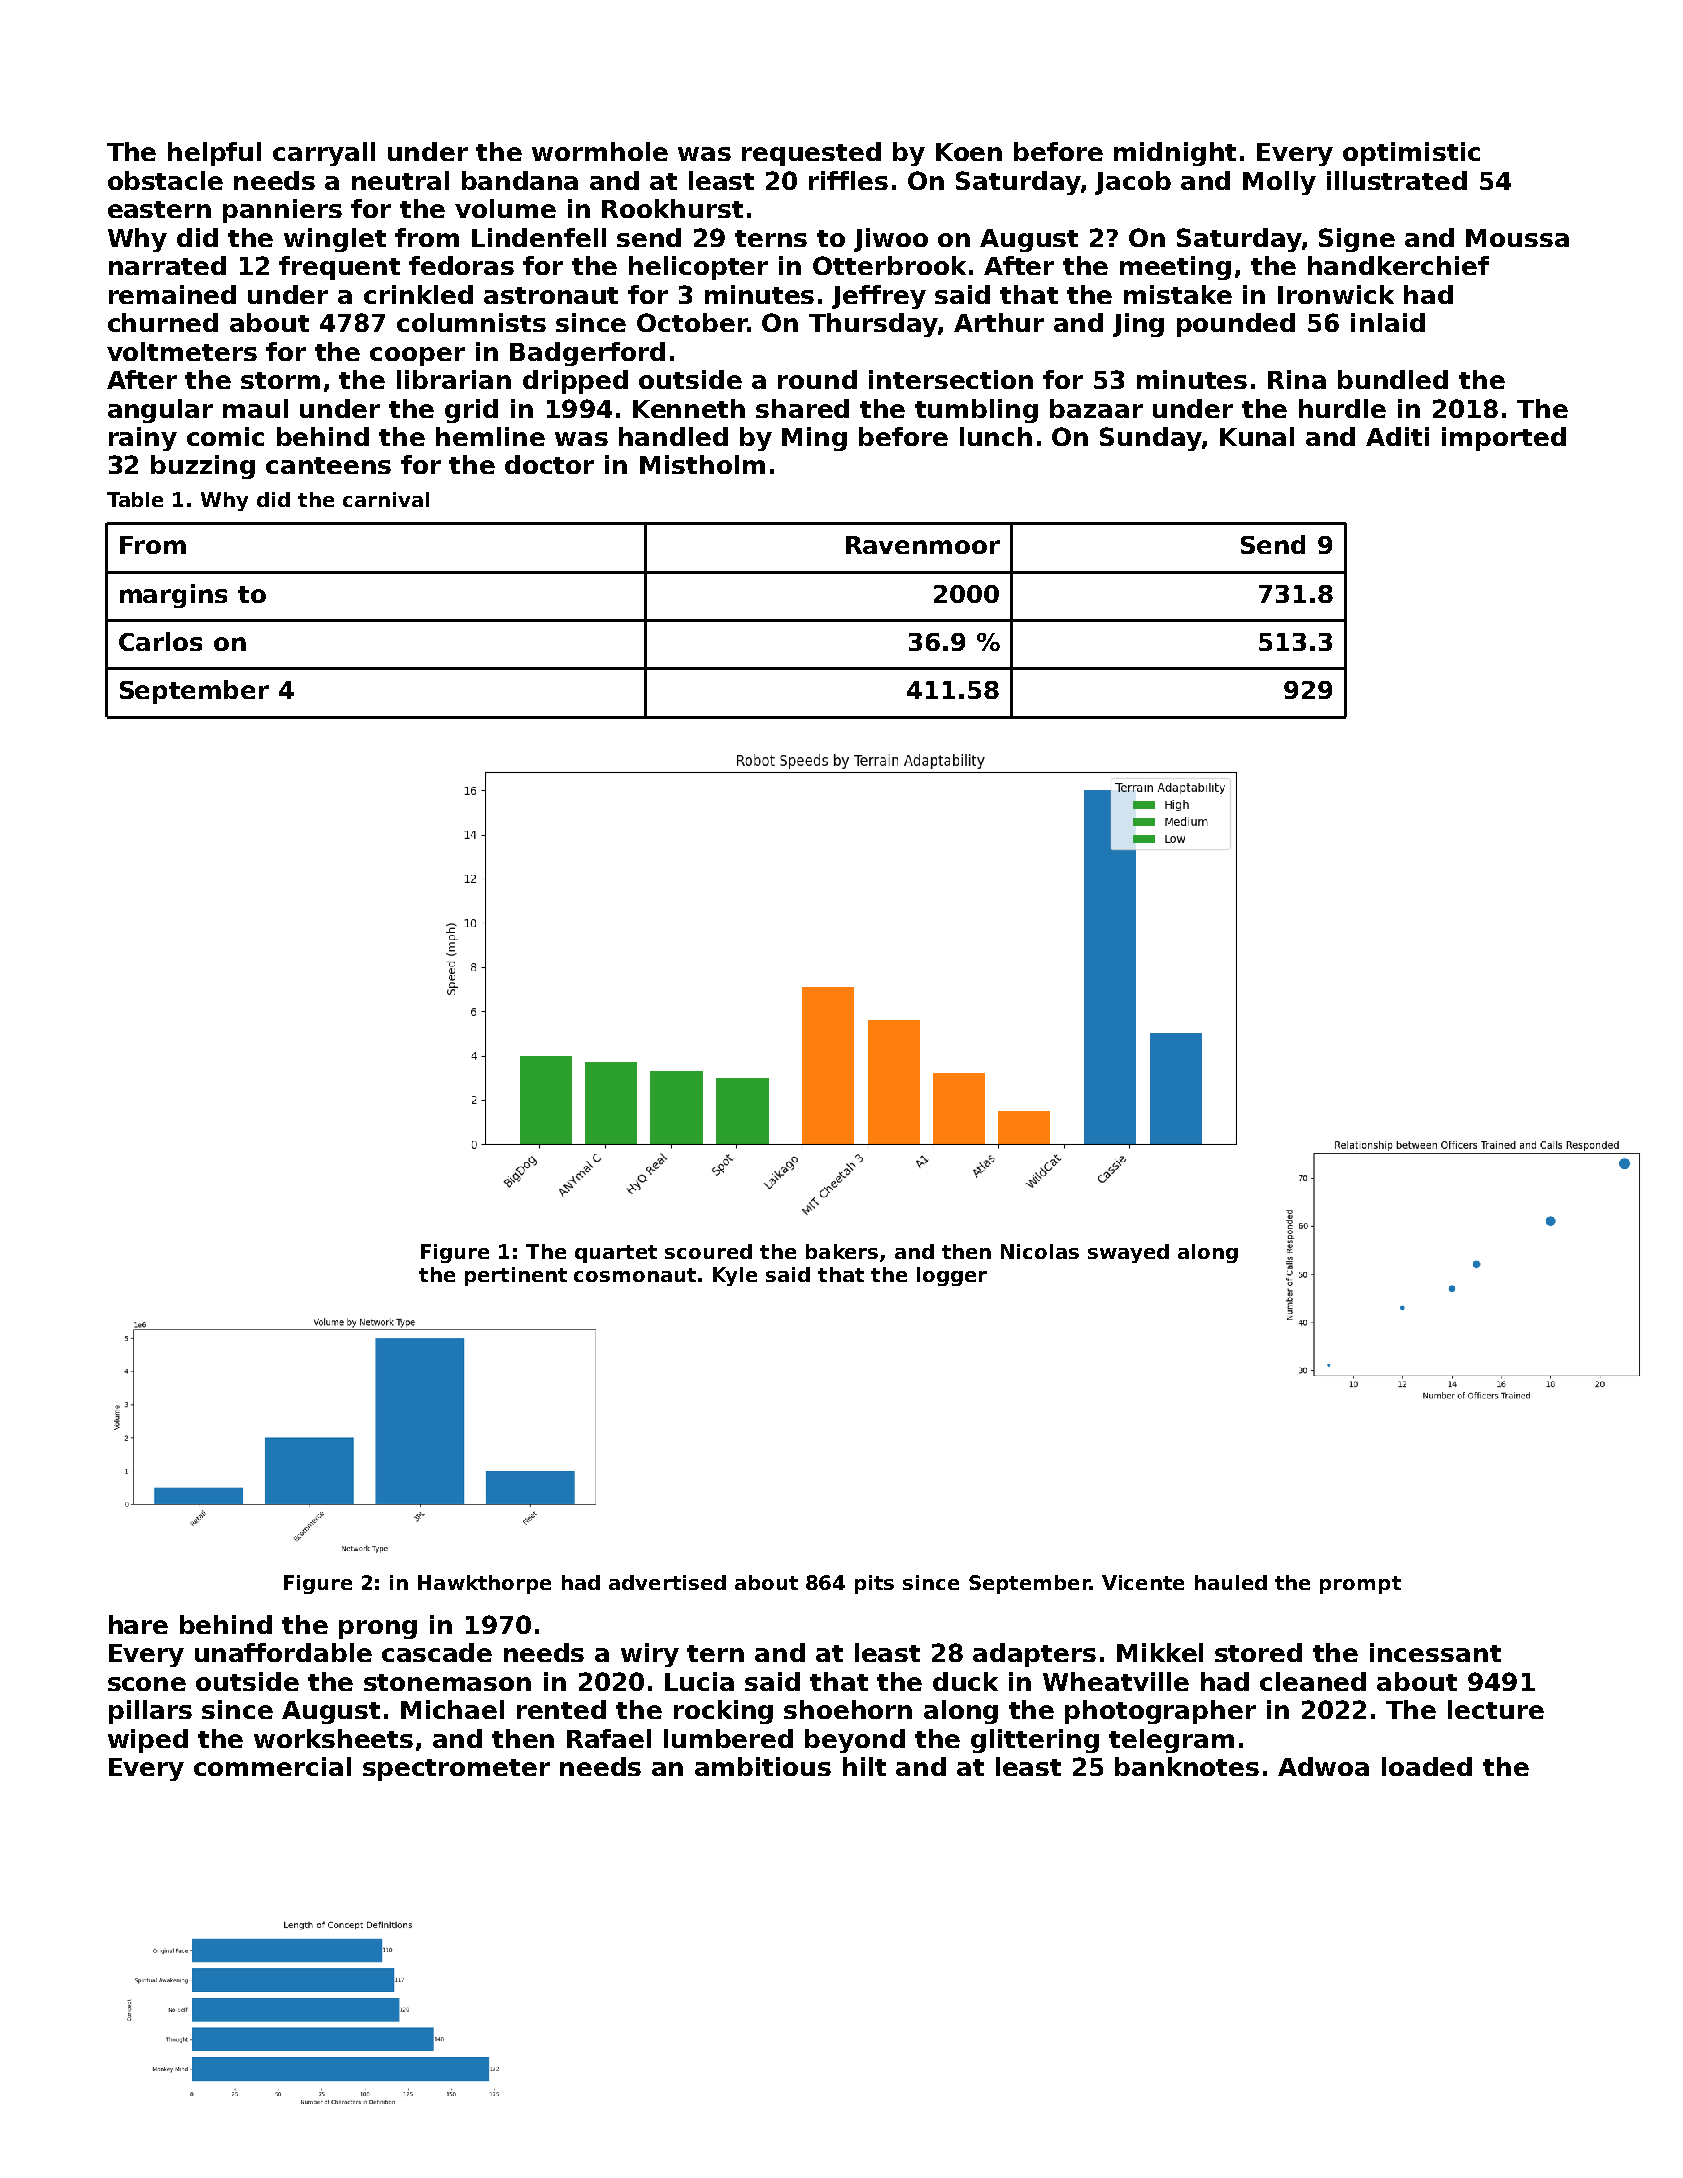  What do you see at coordinates (1279, 183) in the screenshot?
I see `Molly` at bounding box center [1279, 183].
